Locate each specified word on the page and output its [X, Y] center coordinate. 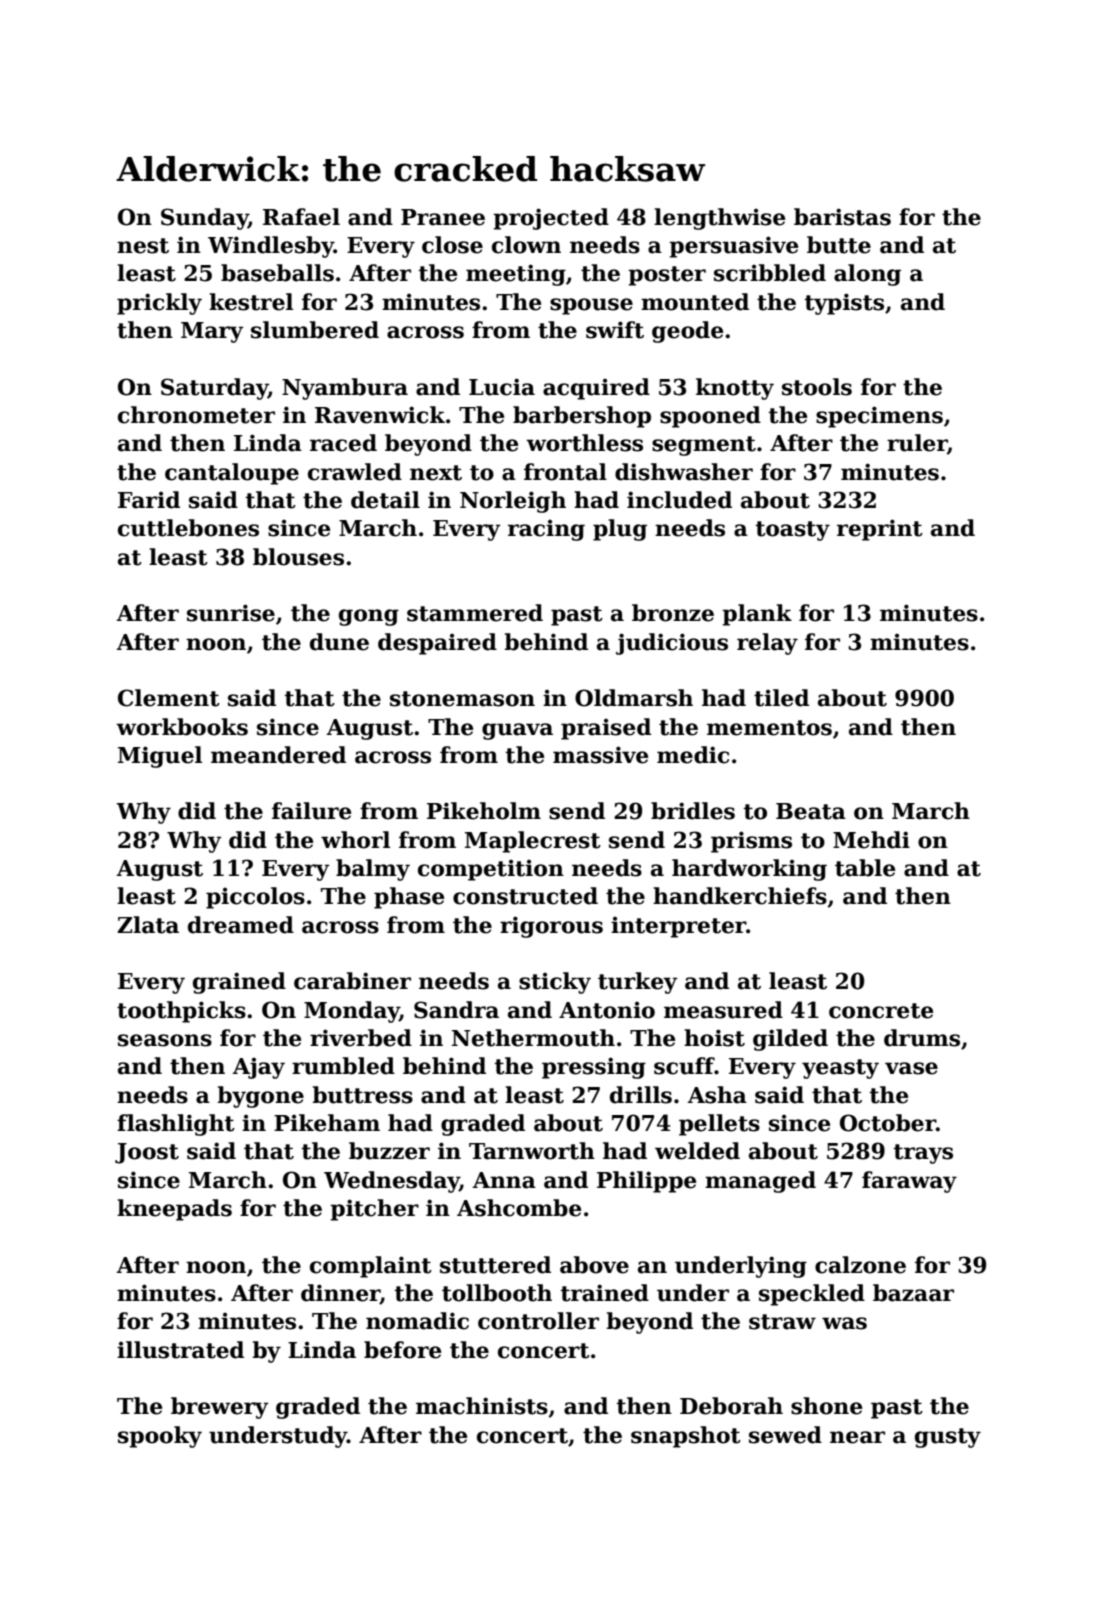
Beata [811, 811]
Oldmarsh [634, 698]
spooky [160, 1437]
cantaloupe [232, 474]
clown [526, 245]
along [867, 275]
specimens [879, 417]
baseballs [277, 273]
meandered [278, 755]
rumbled [343, 1066]
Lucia [502, 387]
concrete [881, 1011]
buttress [362, 1095]
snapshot [686, 1437]
